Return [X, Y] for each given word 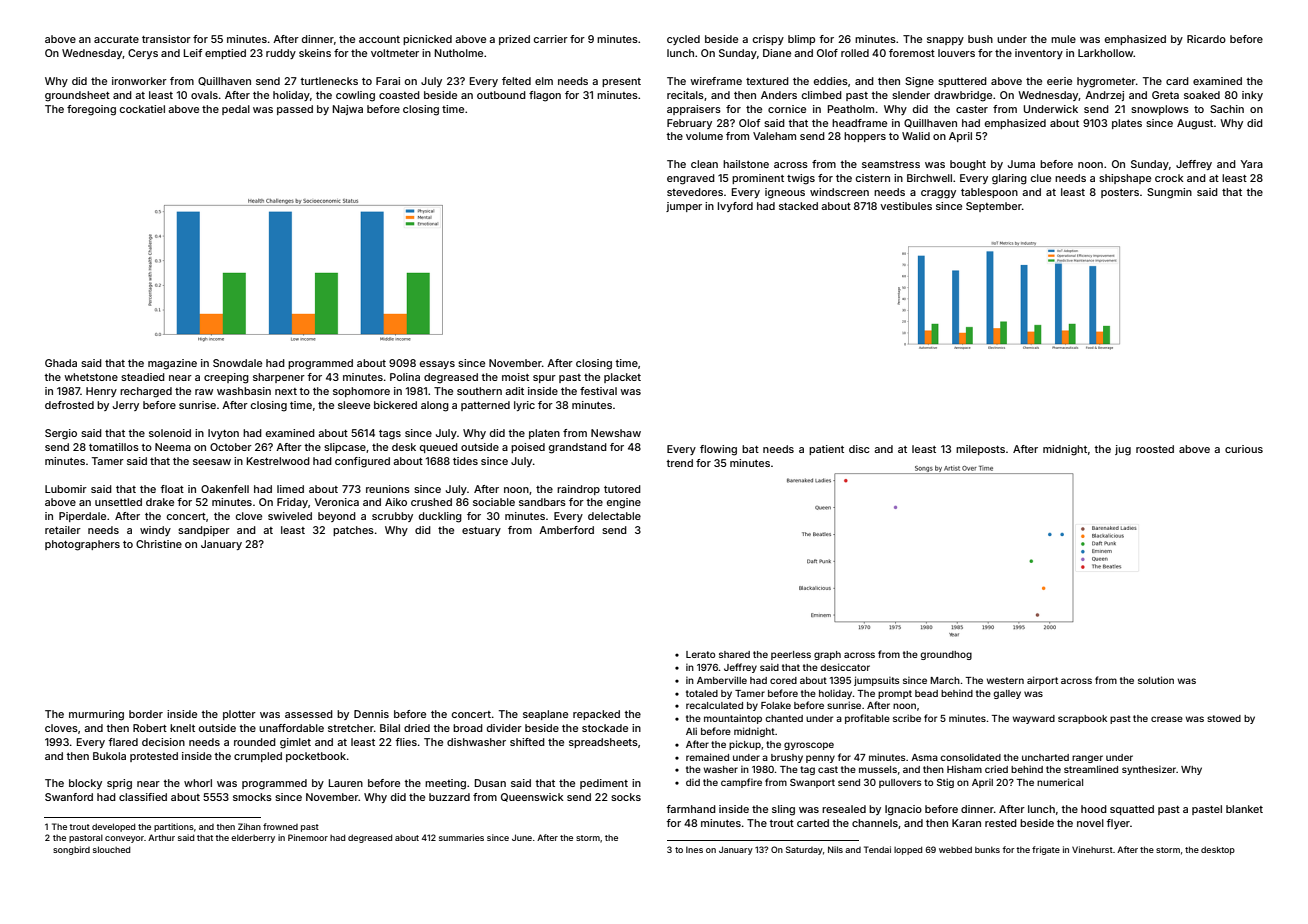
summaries [461, 837]
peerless [791, 655]
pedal [236, 110]
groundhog [946, 655]
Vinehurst [1092, 849]
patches [353, 531]
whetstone [91, 377]
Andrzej [1104, 96]
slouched [111, 849]
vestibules [906, 206]
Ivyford [735, 207]
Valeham [774, 136]
